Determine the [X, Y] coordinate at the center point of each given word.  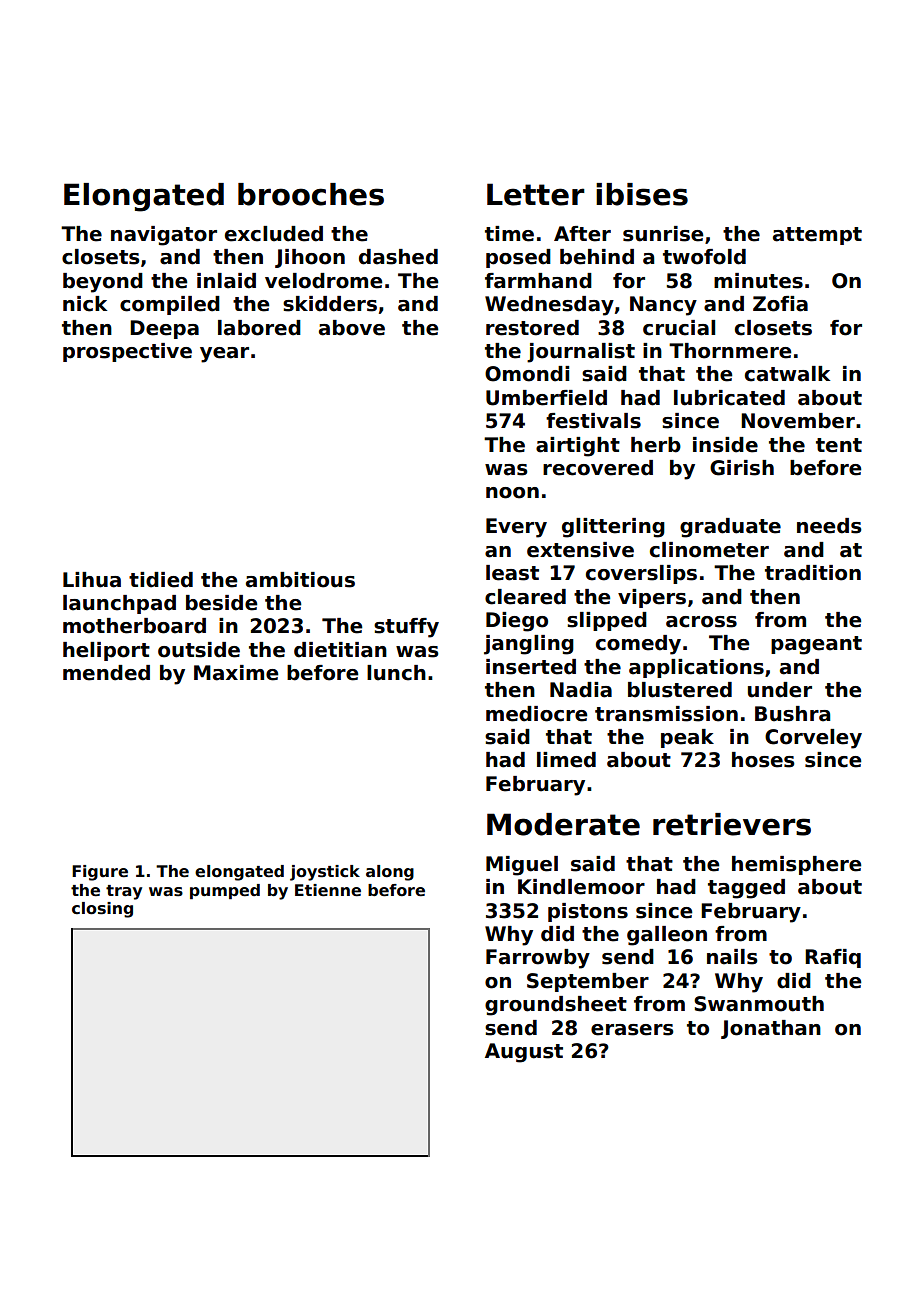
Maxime [236, 673]
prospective [127, 352]
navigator [164, 236]
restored [532, 328]
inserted [531, 667]
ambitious [300, 580]
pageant [816, 645]
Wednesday [549, 306]
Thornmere [730, 351]
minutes [758, 281]
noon [512, 493]
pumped [225, 892]
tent [839, 445]
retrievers [732, 824]
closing [102, 910]
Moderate [563, 824]
